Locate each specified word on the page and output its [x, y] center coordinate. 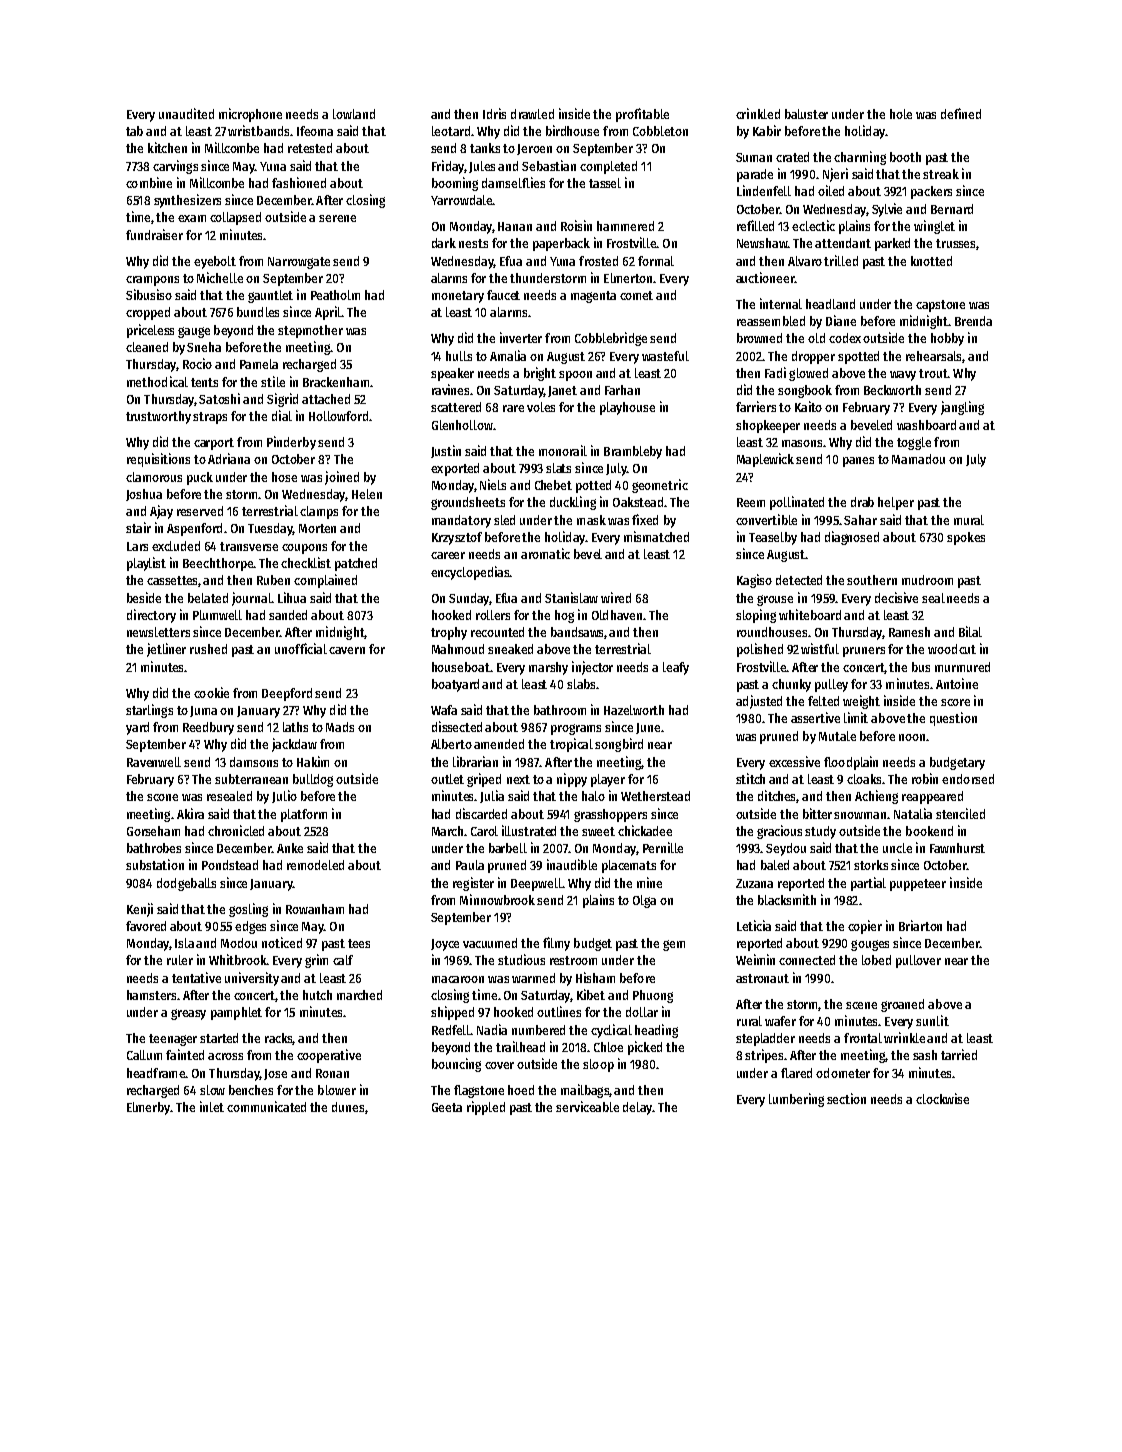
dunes [348, 1107]
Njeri [835, 175]
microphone [250, 115]
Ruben [273, 580]
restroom [573, 960]
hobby [947, 339]
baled [775, 865]
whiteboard [810, 614]
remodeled [315, 865]
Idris [494, 113]
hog [564, 616]
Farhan [622, 390]
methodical [157, 381]
